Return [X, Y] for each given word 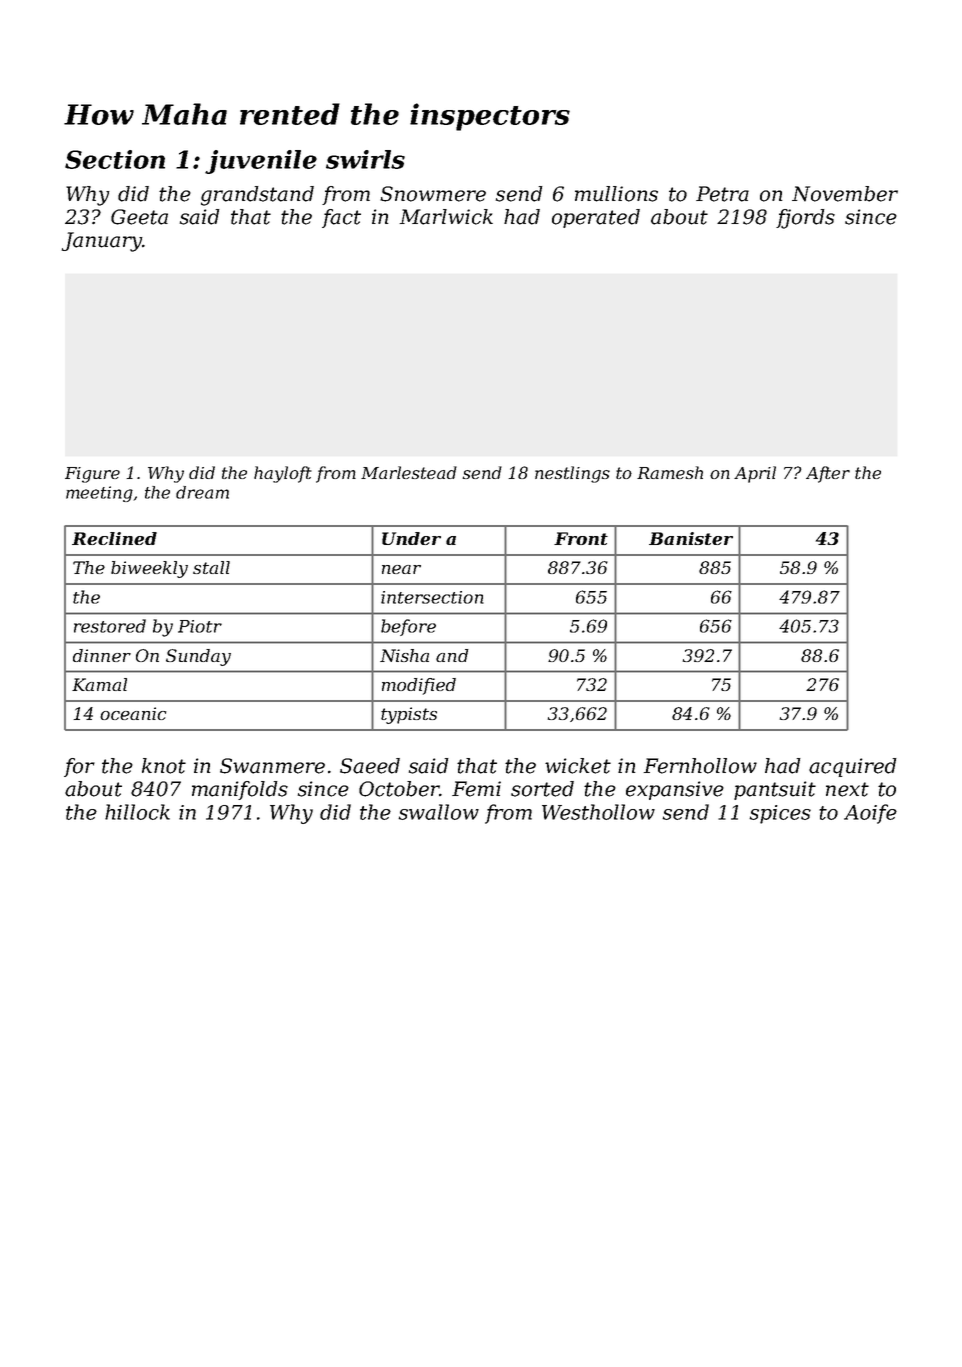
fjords [805, 219]
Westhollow [598, 812]
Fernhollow [700, 766]
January [102, 242]
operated [596, 218]
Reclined [114, 538]
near [401, 569]
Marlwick [446, 217]
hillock [137, 812]
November [845, 194]
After [828, 474]
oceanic [133, 713]
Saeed [370, 766]
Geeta [139, 217]
